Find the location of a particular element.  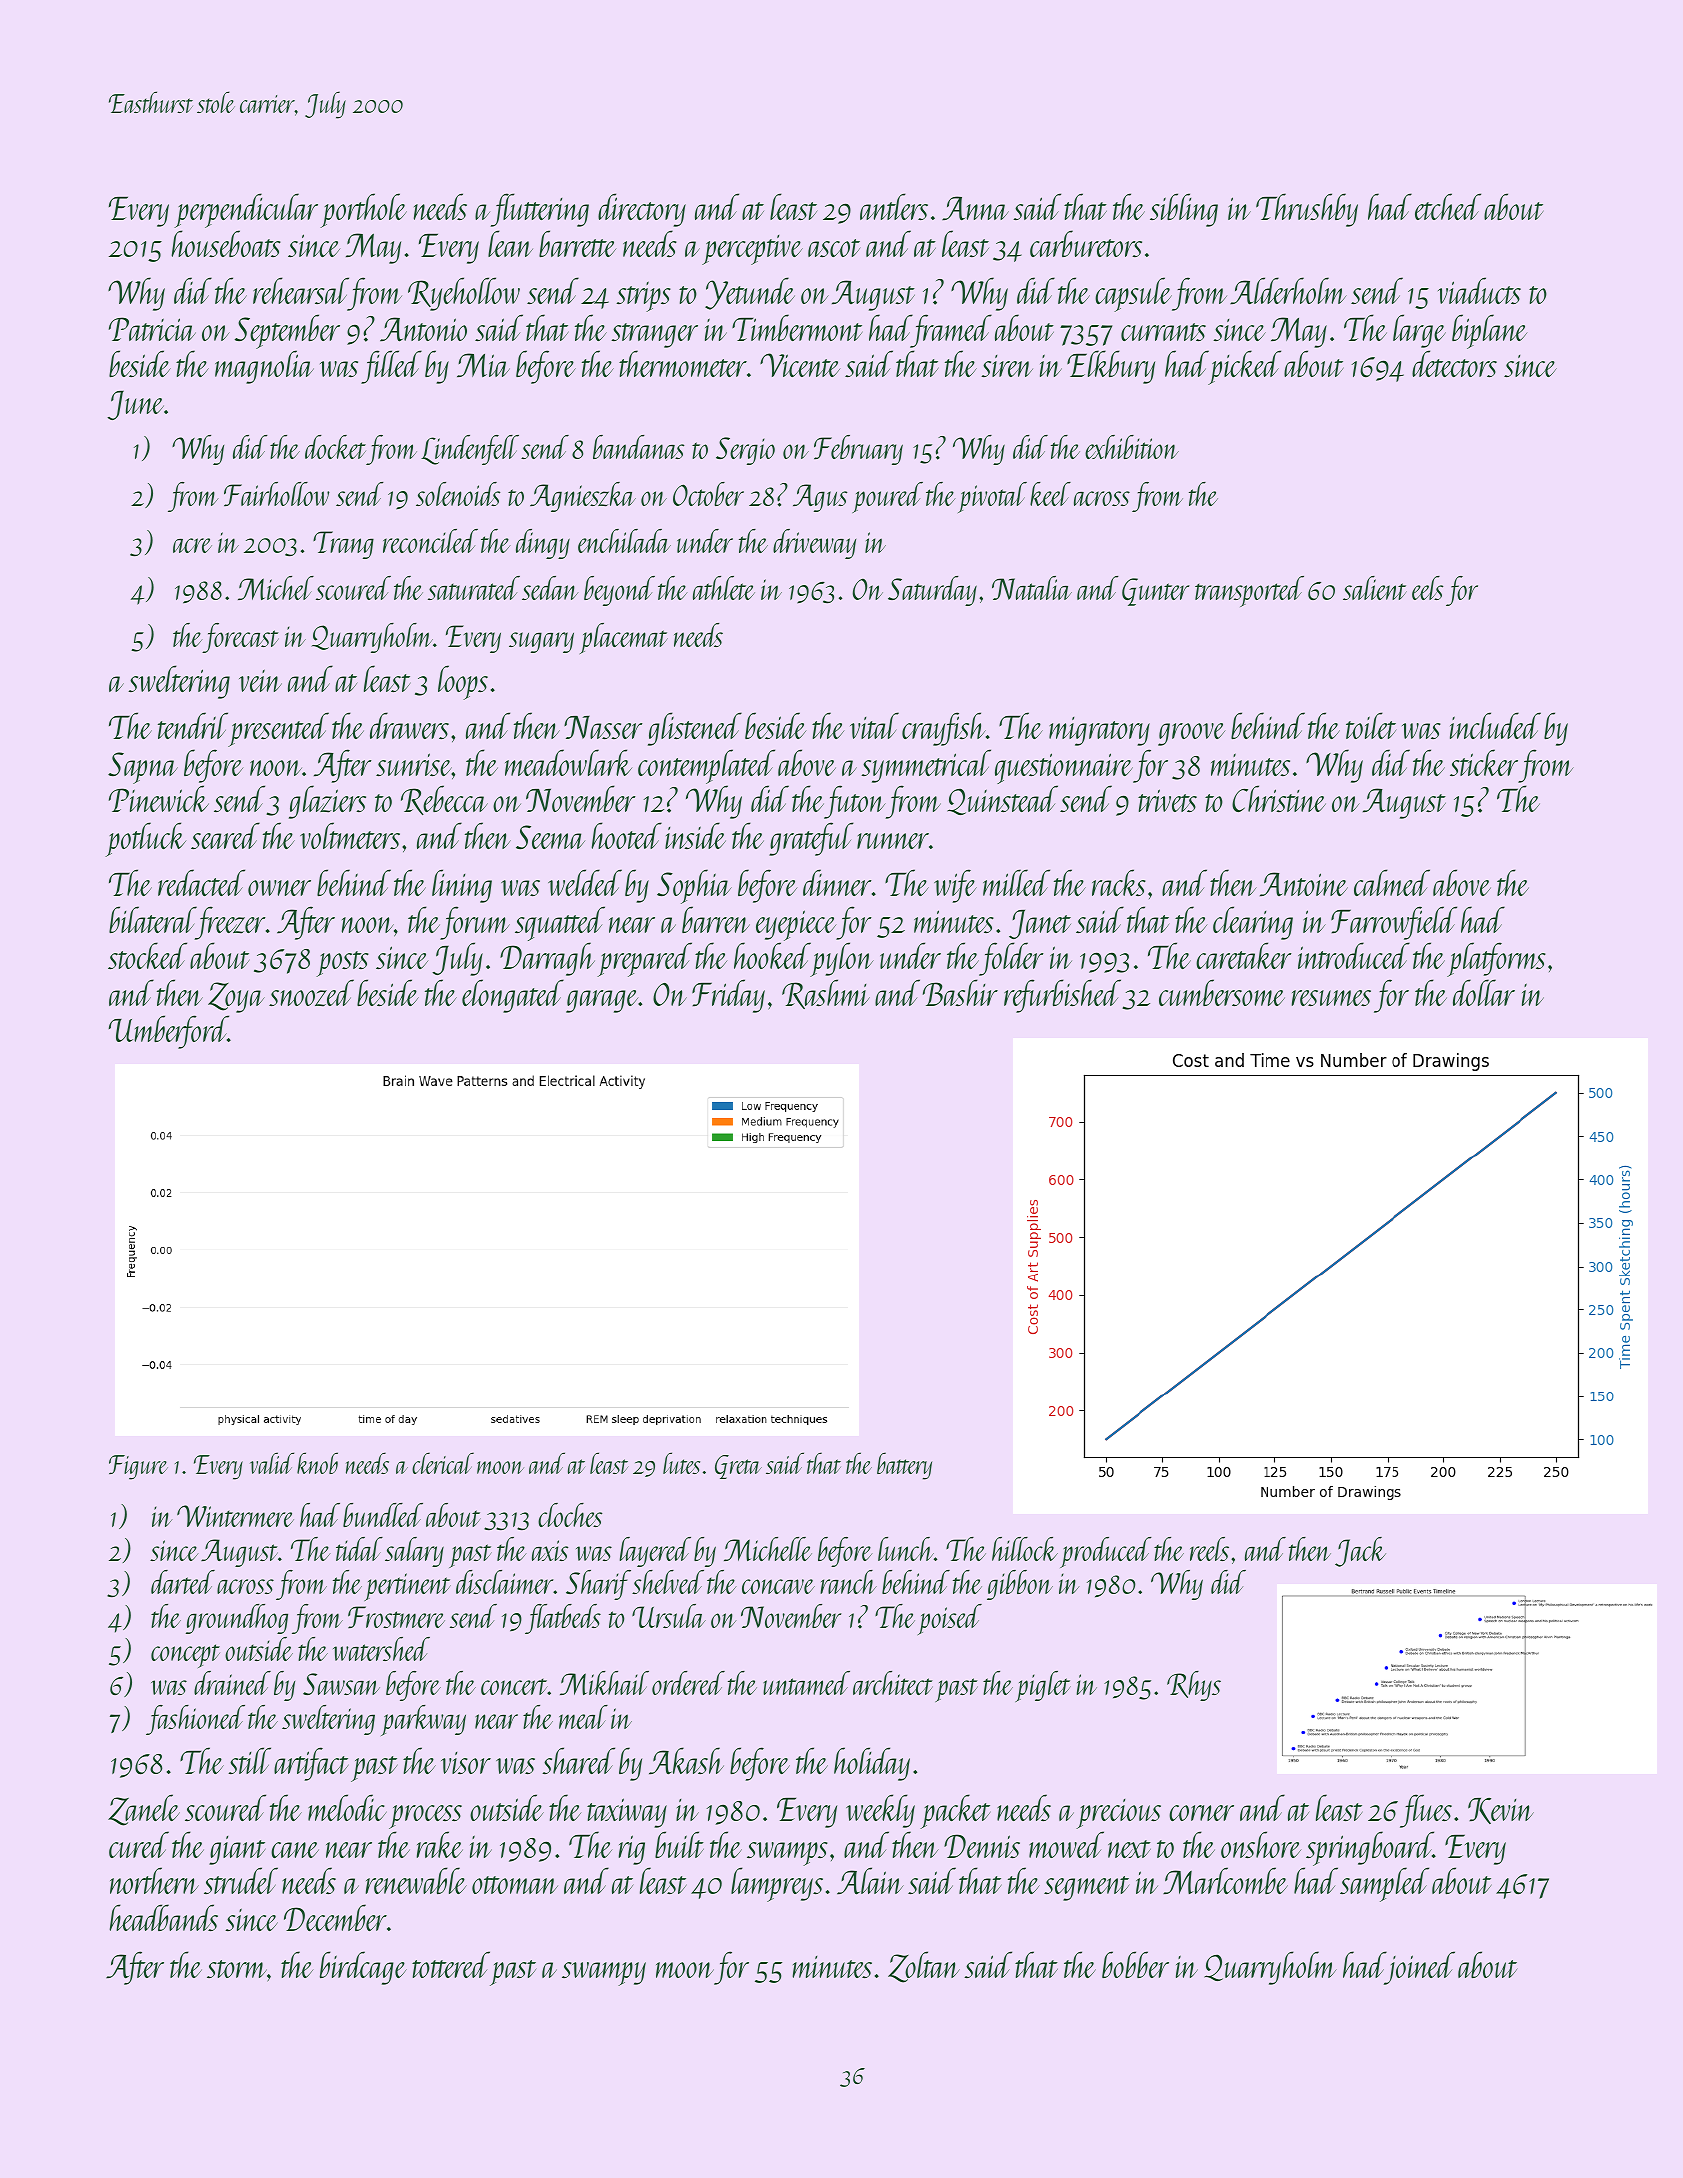

resumes is located at coordinates (1331, 998).
